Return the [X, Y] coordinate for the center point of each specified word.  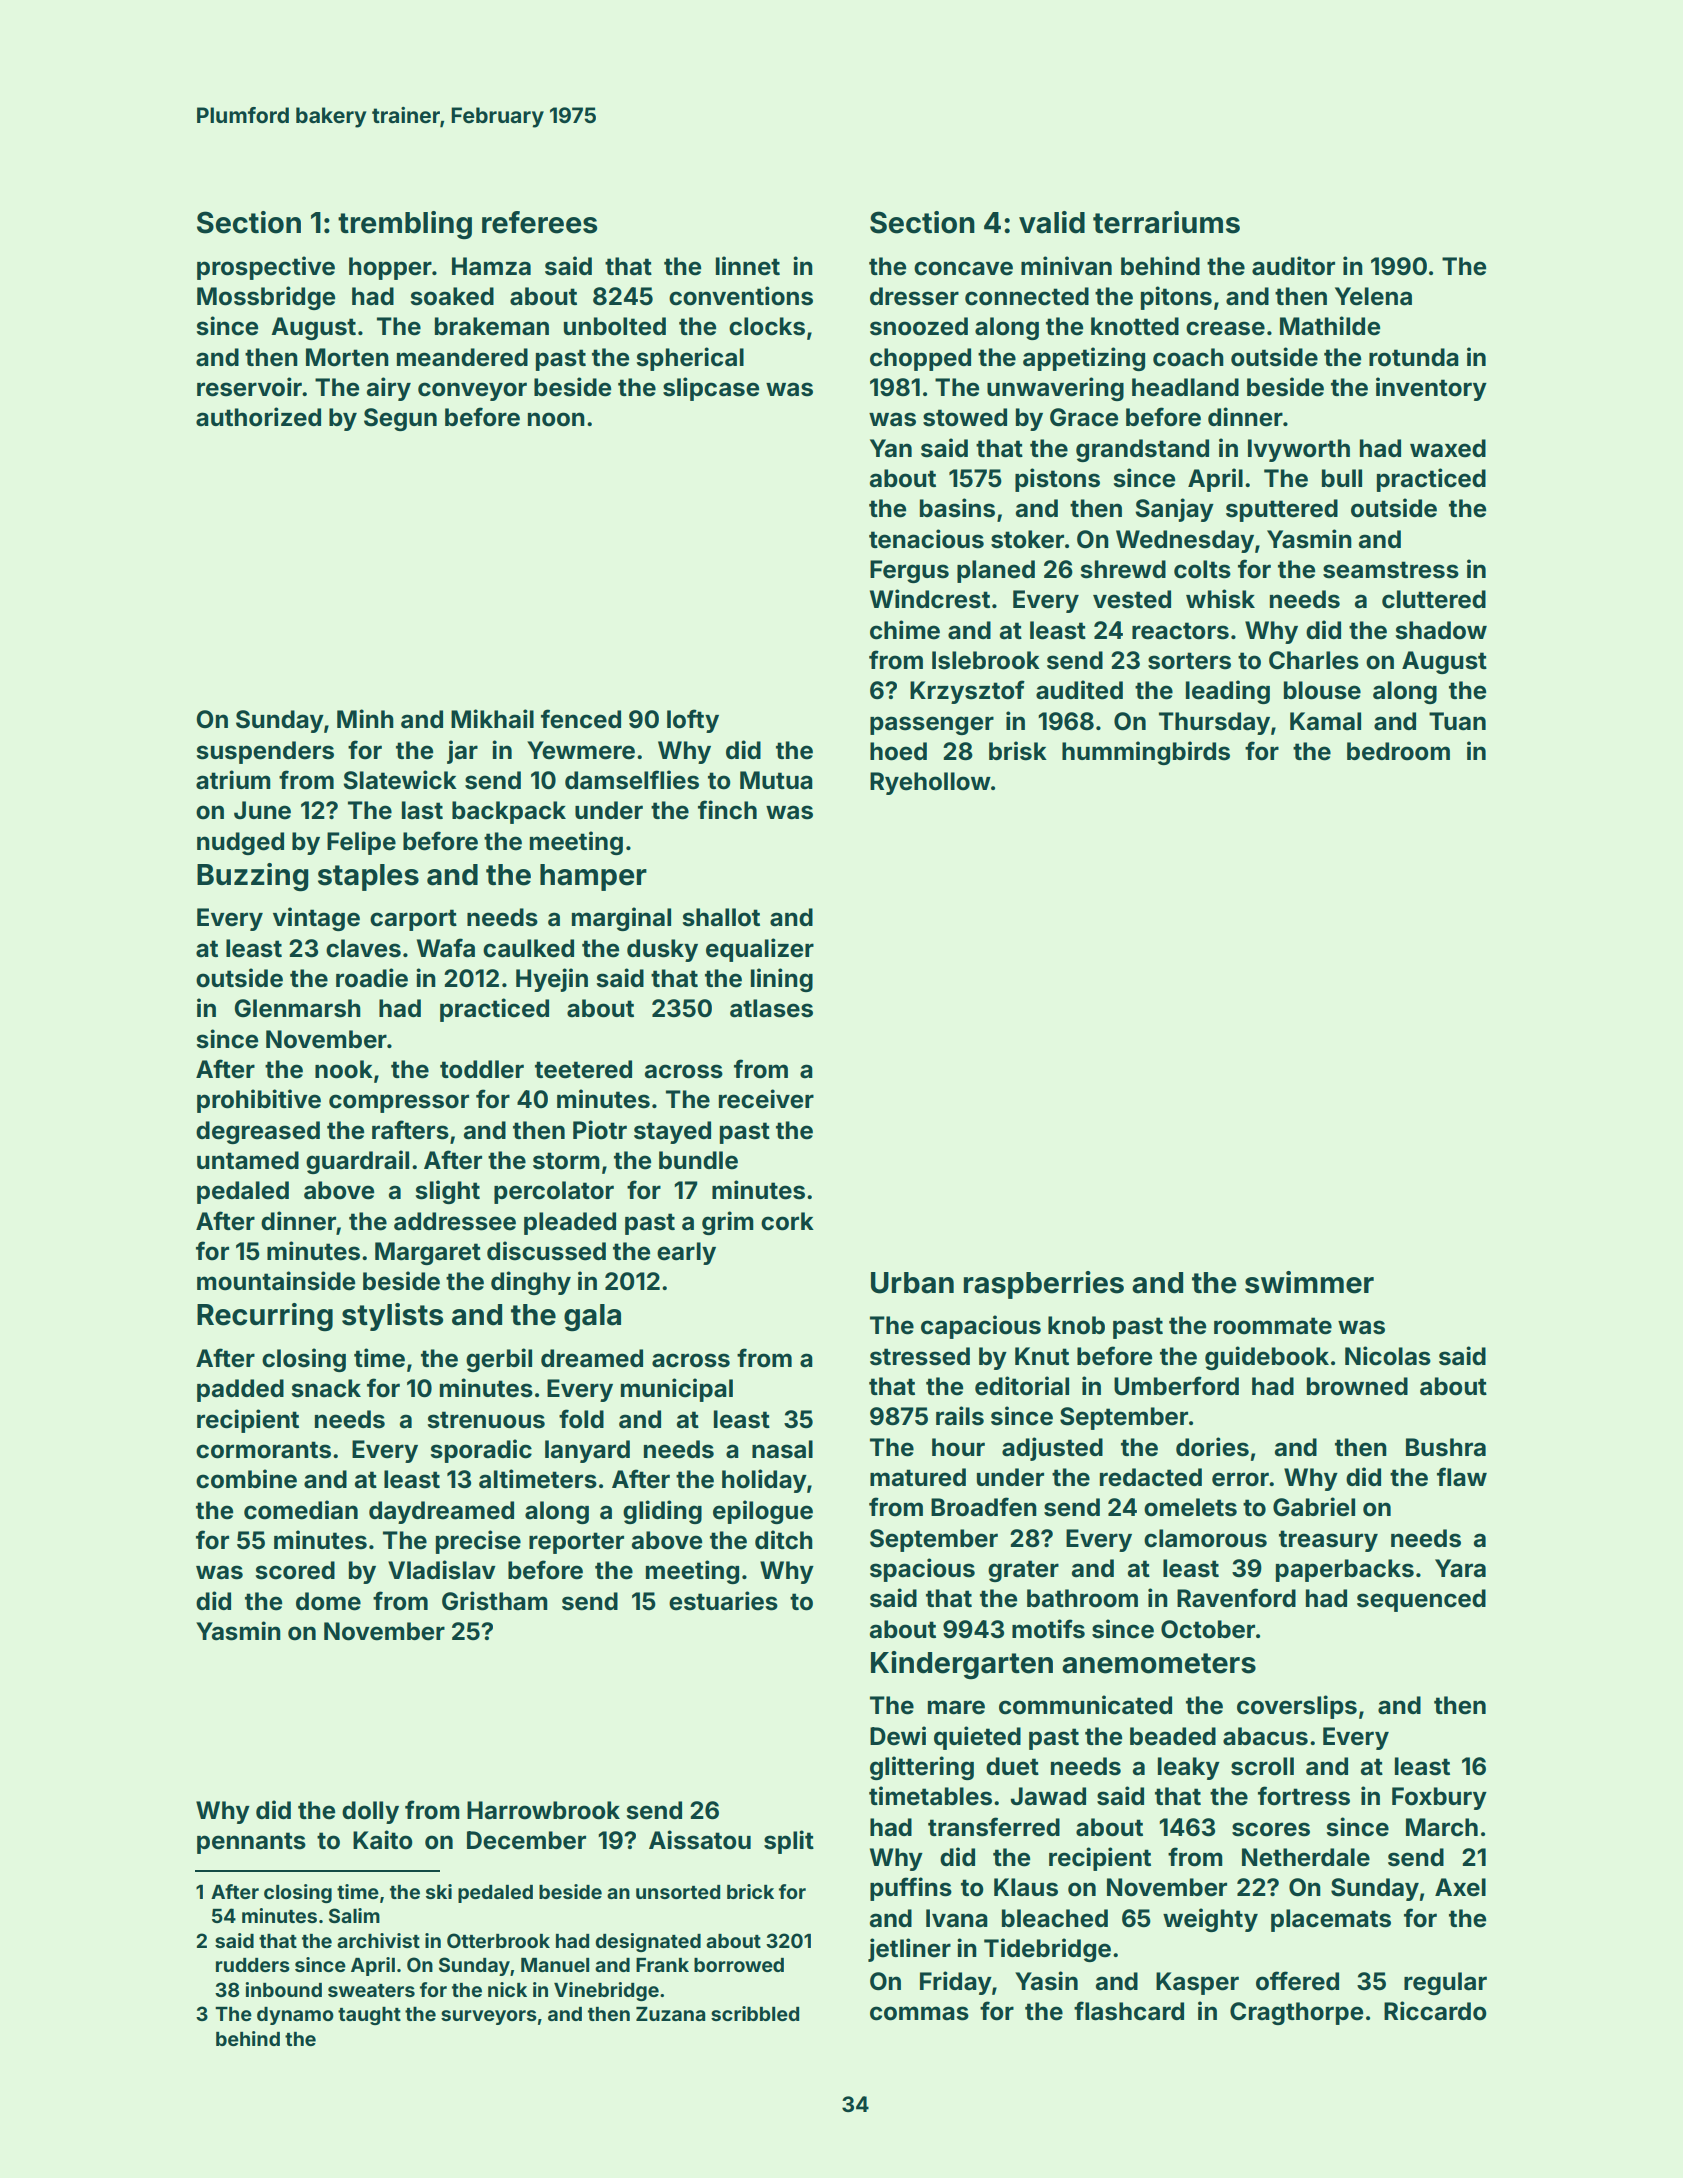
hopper [390, 268]
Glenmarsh [298, 1008]
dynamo [295, 2016]
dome [328, 1601]
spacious [922, 1570]
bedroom [1398, 751]
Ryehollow [930, 783]
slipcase [711, 389]
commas [919, 2013]
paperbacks [1345, 1570]
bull [1342, 478]
